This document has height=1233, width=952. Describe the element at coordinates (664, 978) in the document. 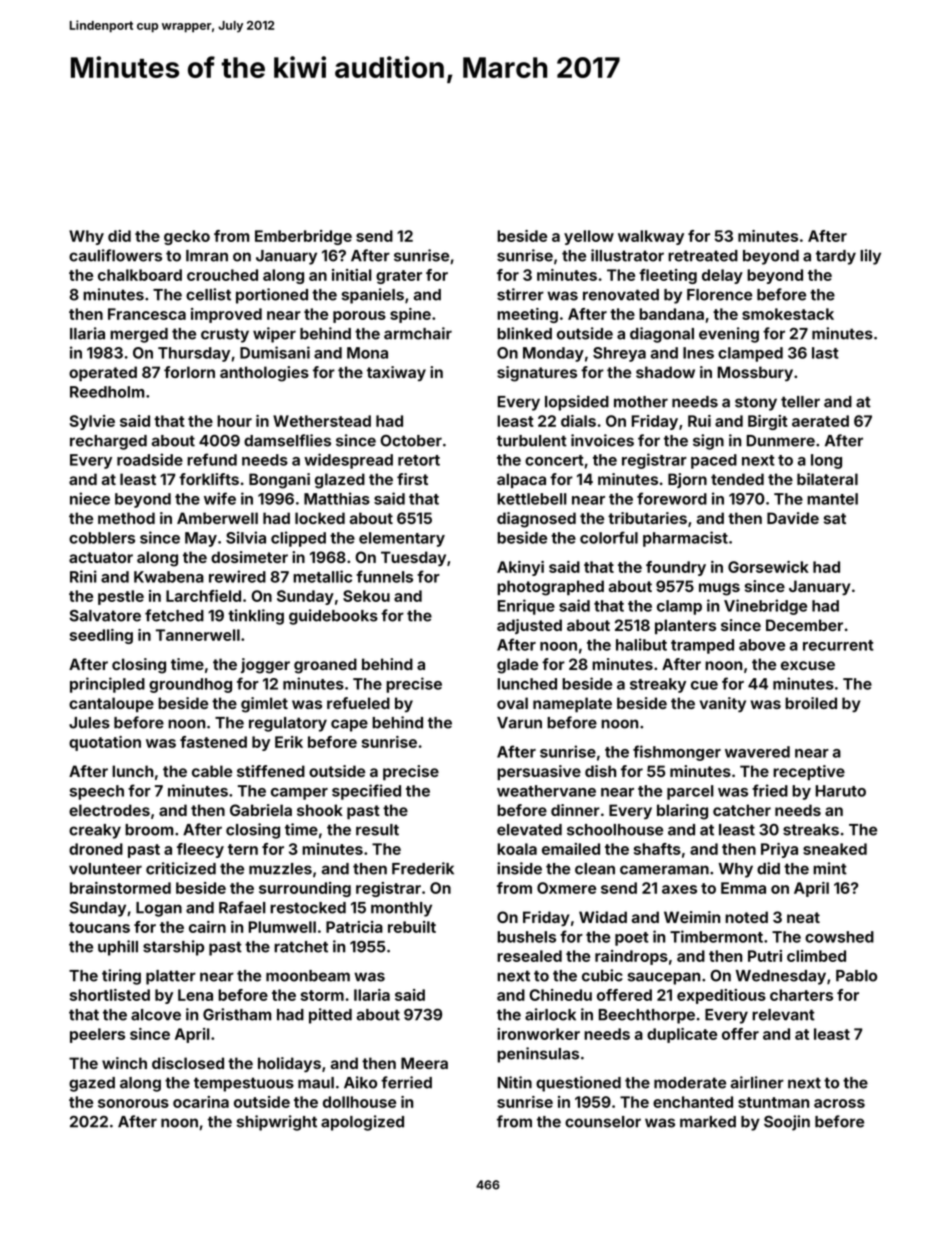

I see `saucepan` at that location.
